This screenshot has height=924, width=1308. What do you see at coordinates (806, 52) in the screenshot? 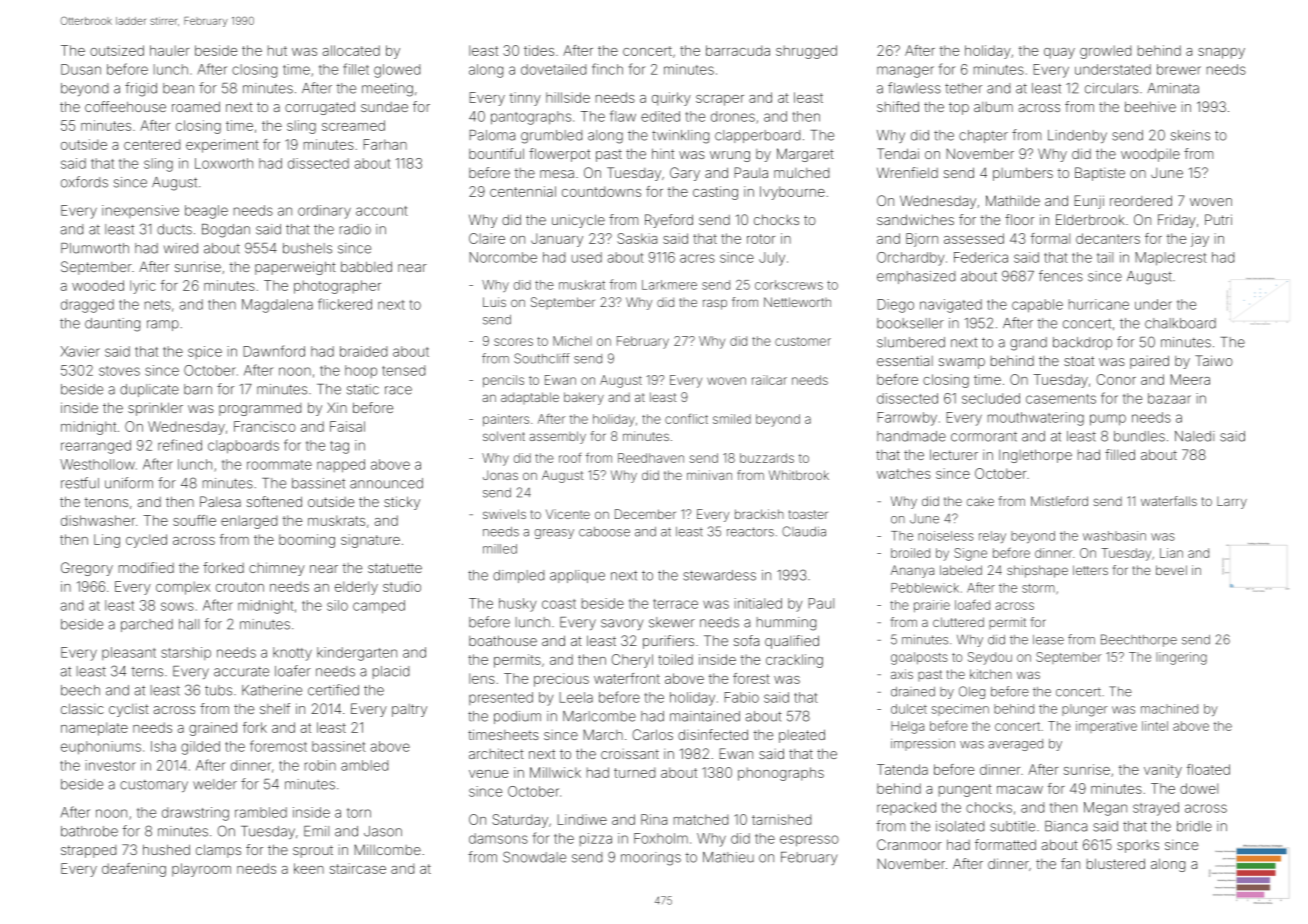
I see `shrugged` at bounding box center [806, 52].
